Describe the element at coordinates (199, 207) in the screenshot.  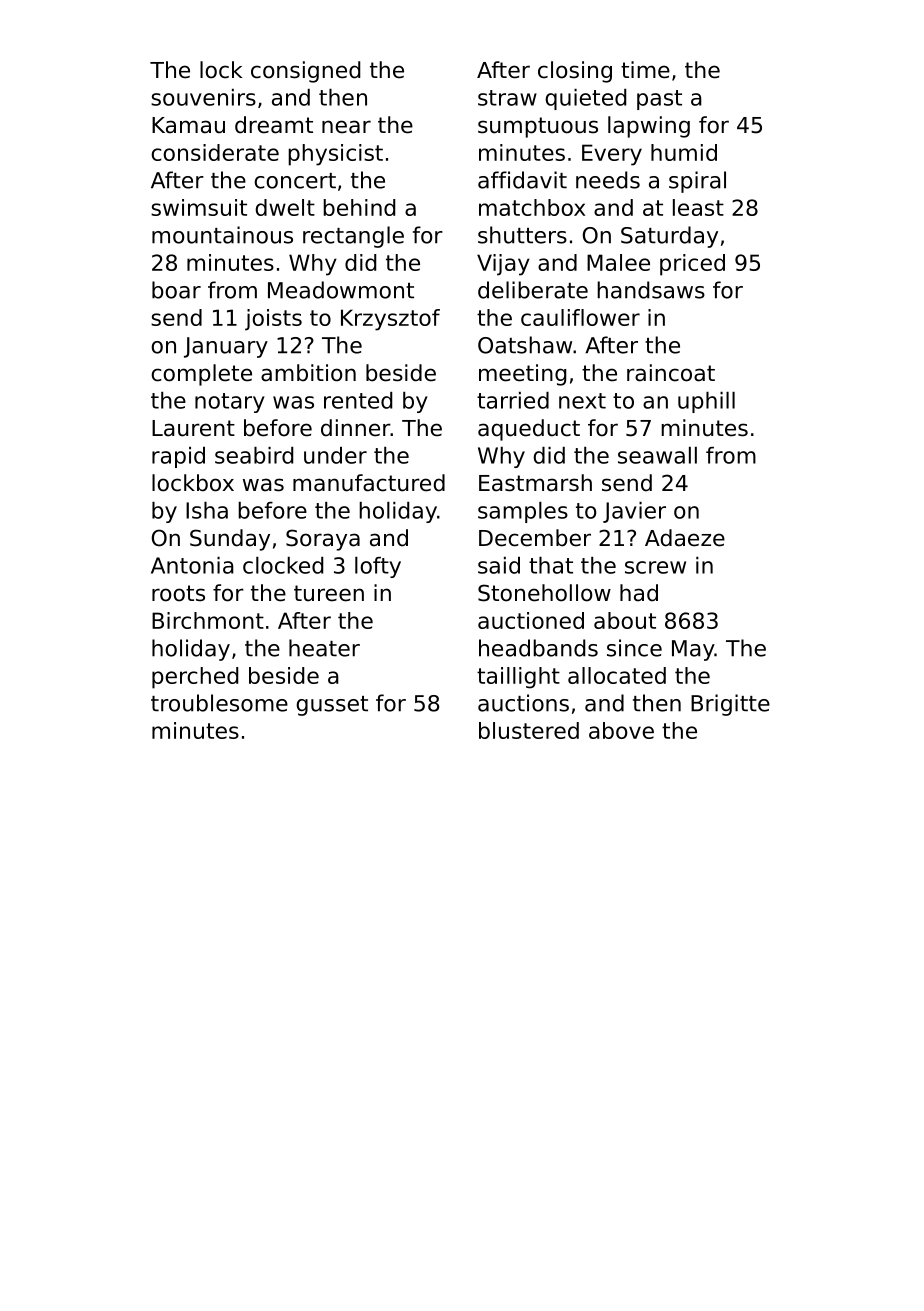
I see `swimsuit` at that location.
